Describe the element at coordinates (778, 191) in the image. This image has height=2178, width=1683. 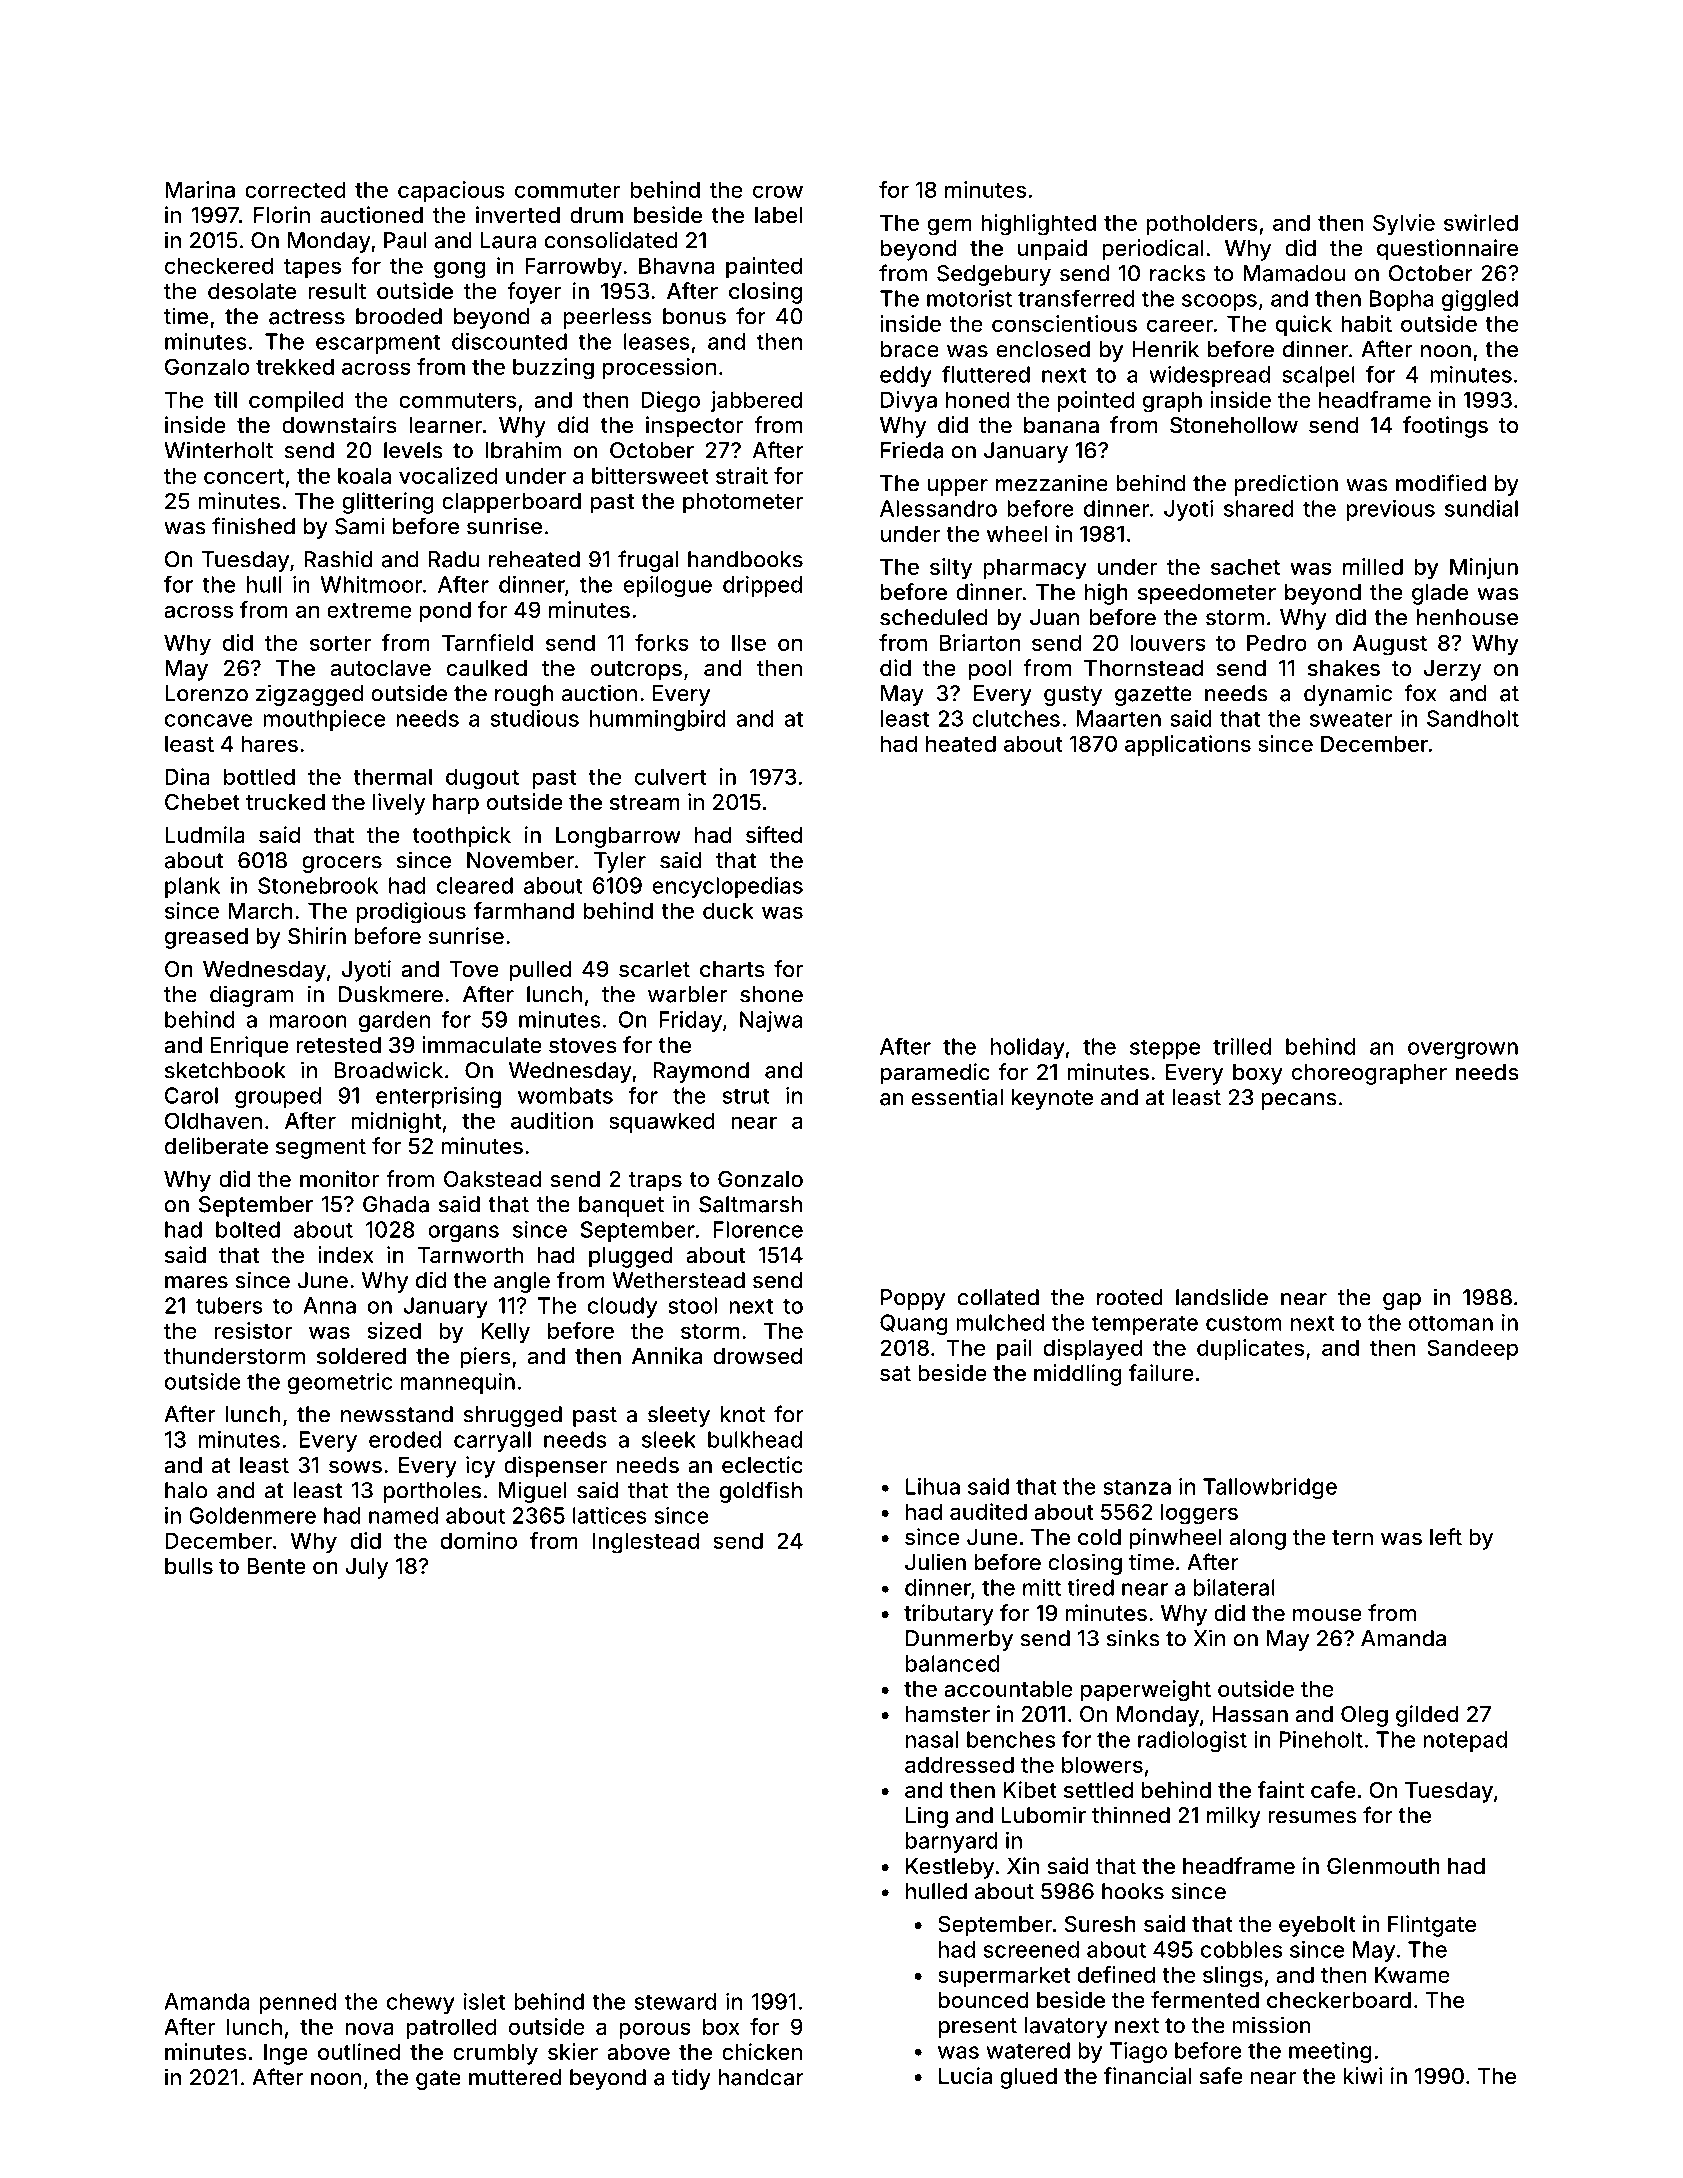
I see `crow` at that location.
